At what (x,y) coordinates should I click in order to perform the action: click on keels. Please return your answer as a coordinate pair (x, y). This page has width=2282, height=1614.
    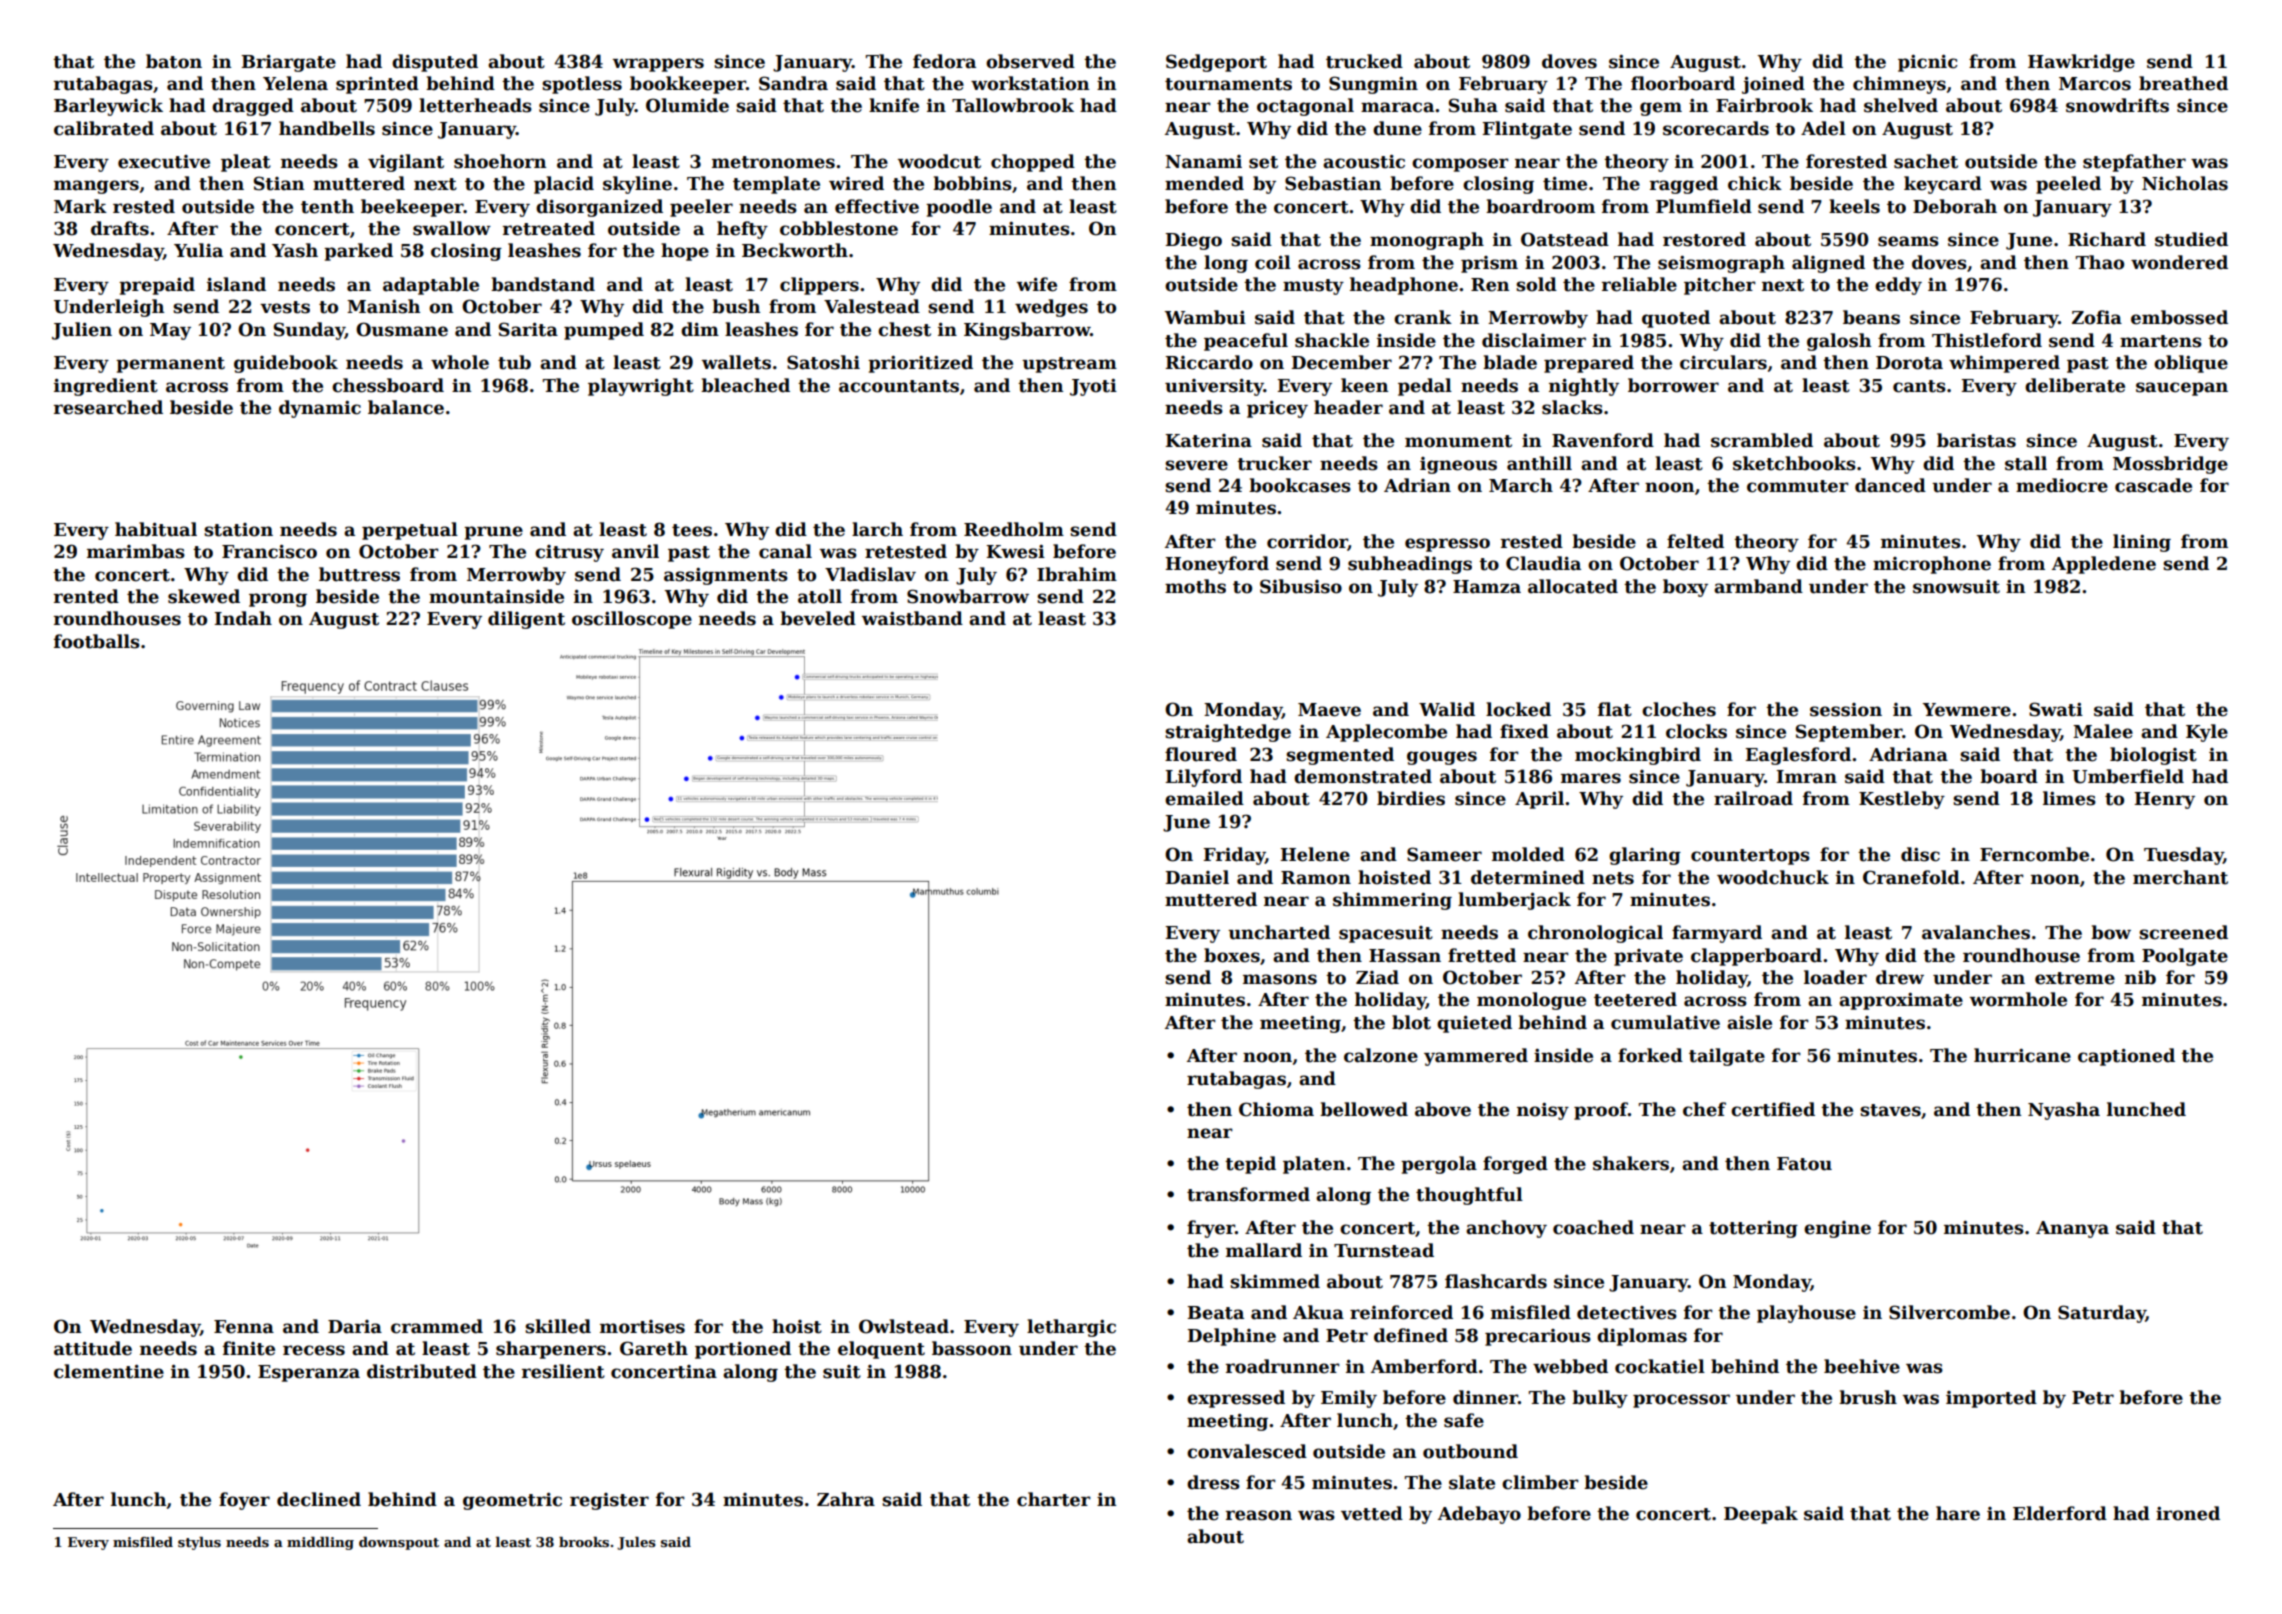
    Looking at the image, I should click on (1854, 206).
